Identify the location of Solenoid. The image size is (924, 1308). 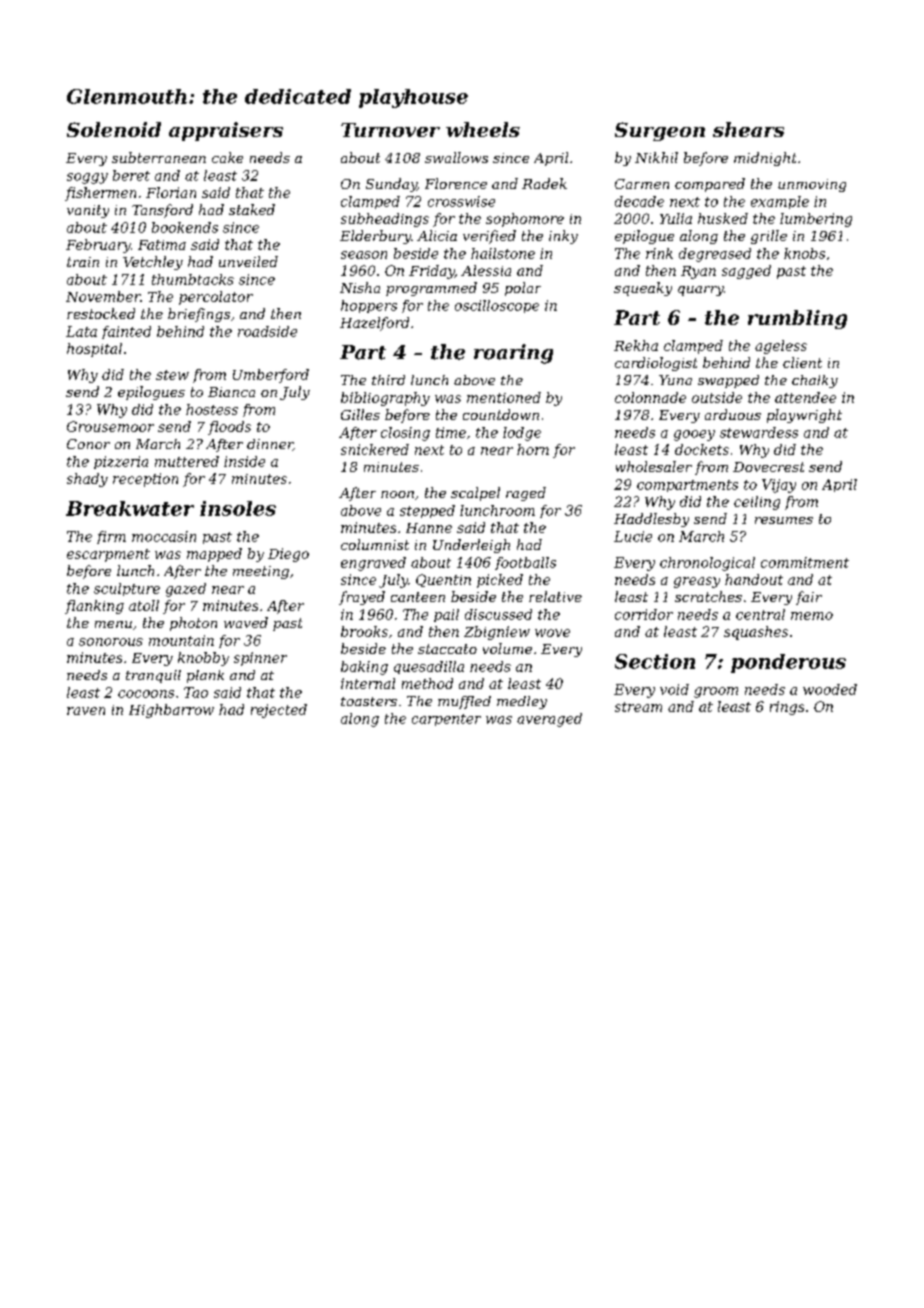
(114, 129).
